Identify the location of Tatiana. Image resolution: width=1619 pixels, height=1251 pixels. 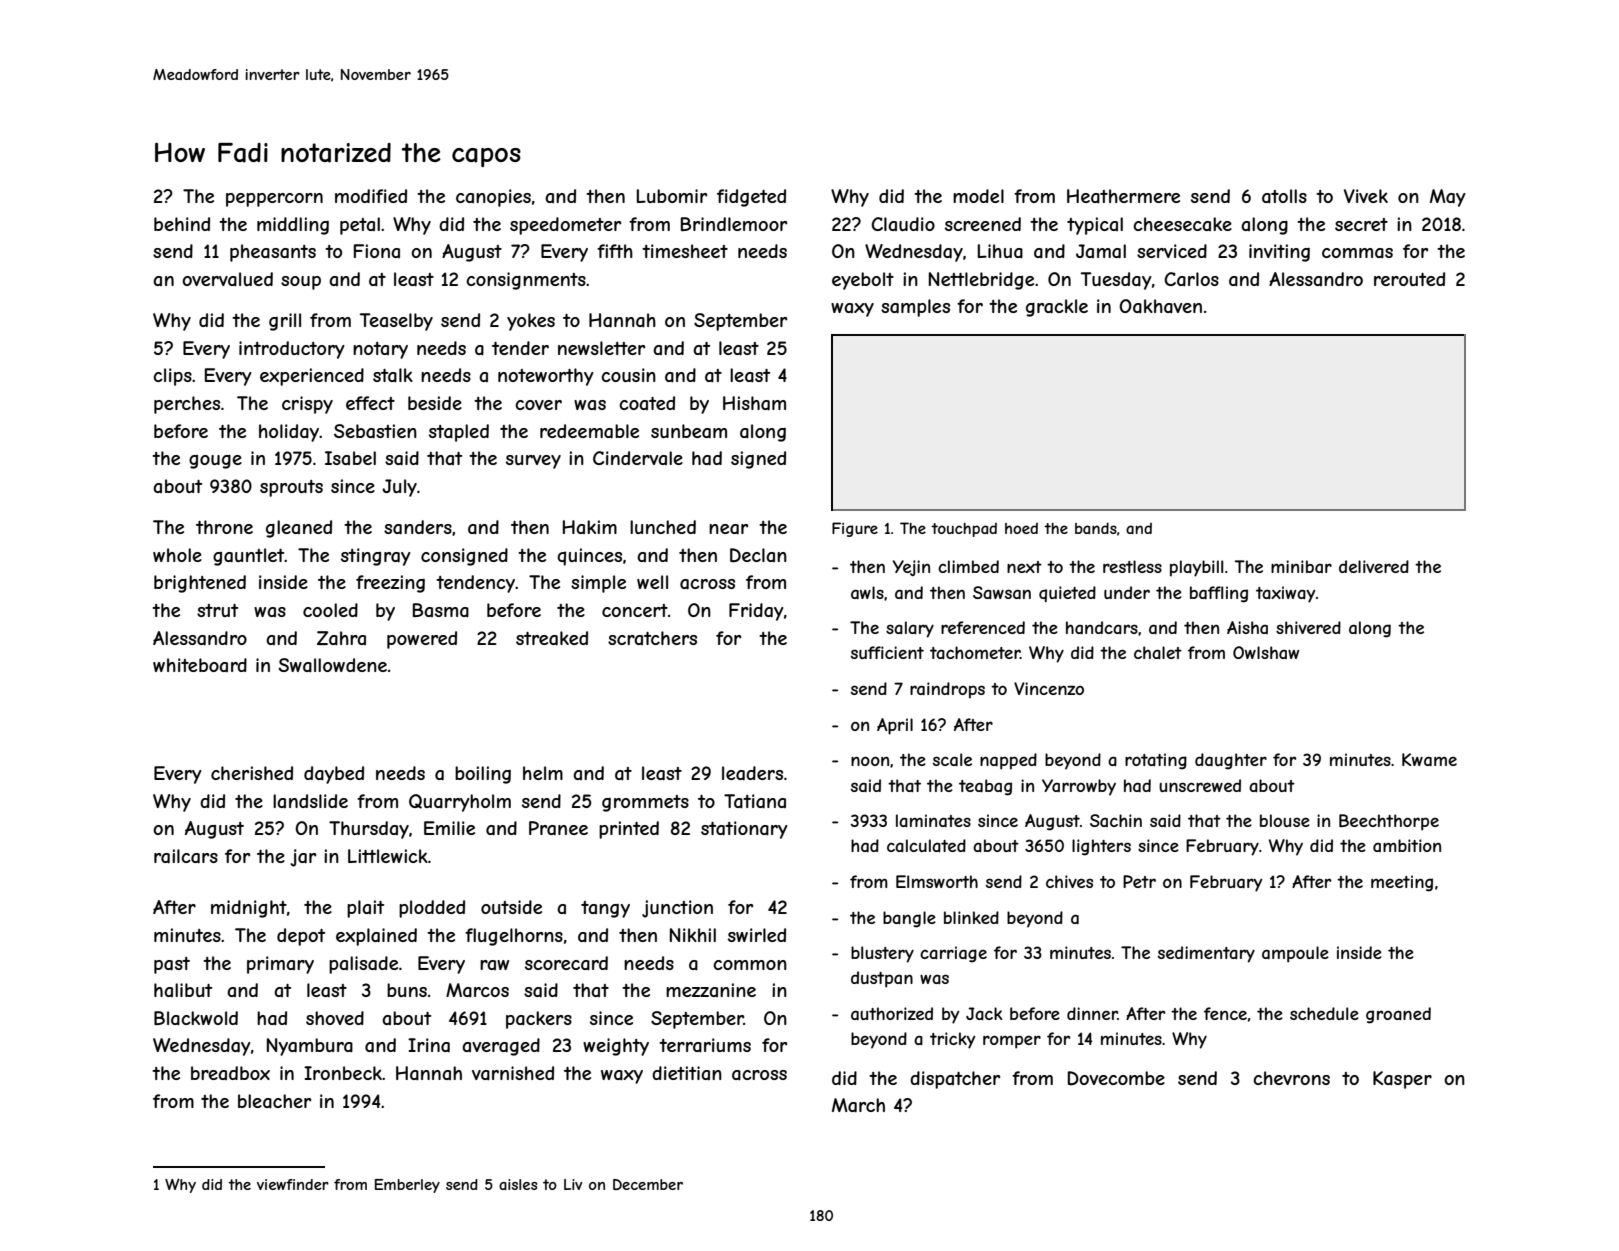
(755, 801).
